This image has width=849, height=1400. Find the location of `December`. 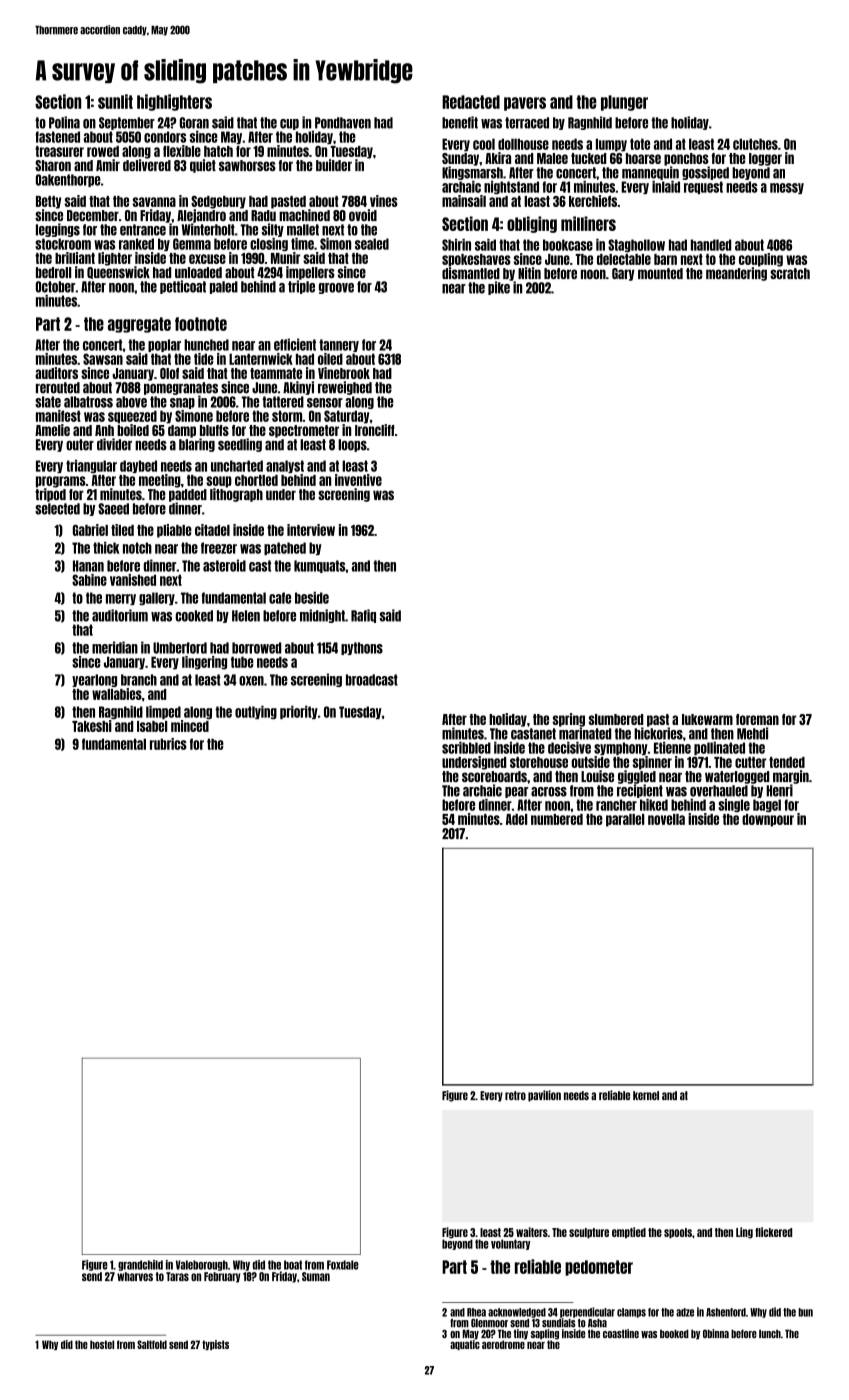

December is located at coordinates (93, 215).
